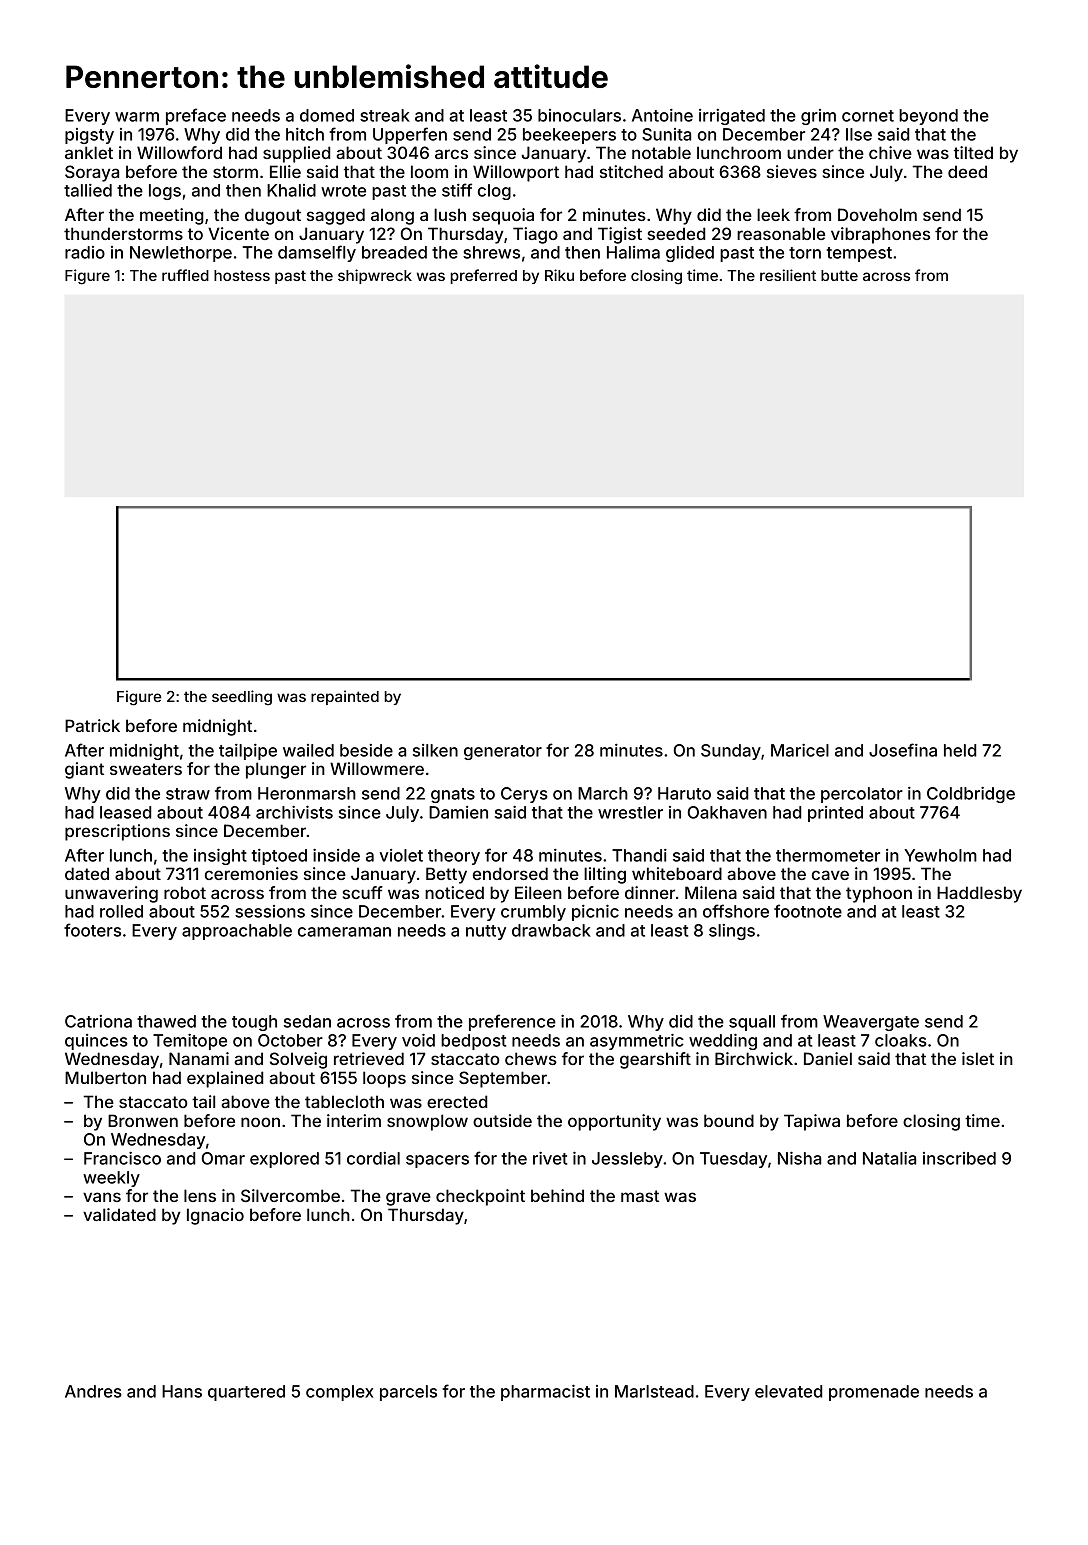  Describe the element at coordinates (408, 1393) in the page. I see `parcels` at that location.
